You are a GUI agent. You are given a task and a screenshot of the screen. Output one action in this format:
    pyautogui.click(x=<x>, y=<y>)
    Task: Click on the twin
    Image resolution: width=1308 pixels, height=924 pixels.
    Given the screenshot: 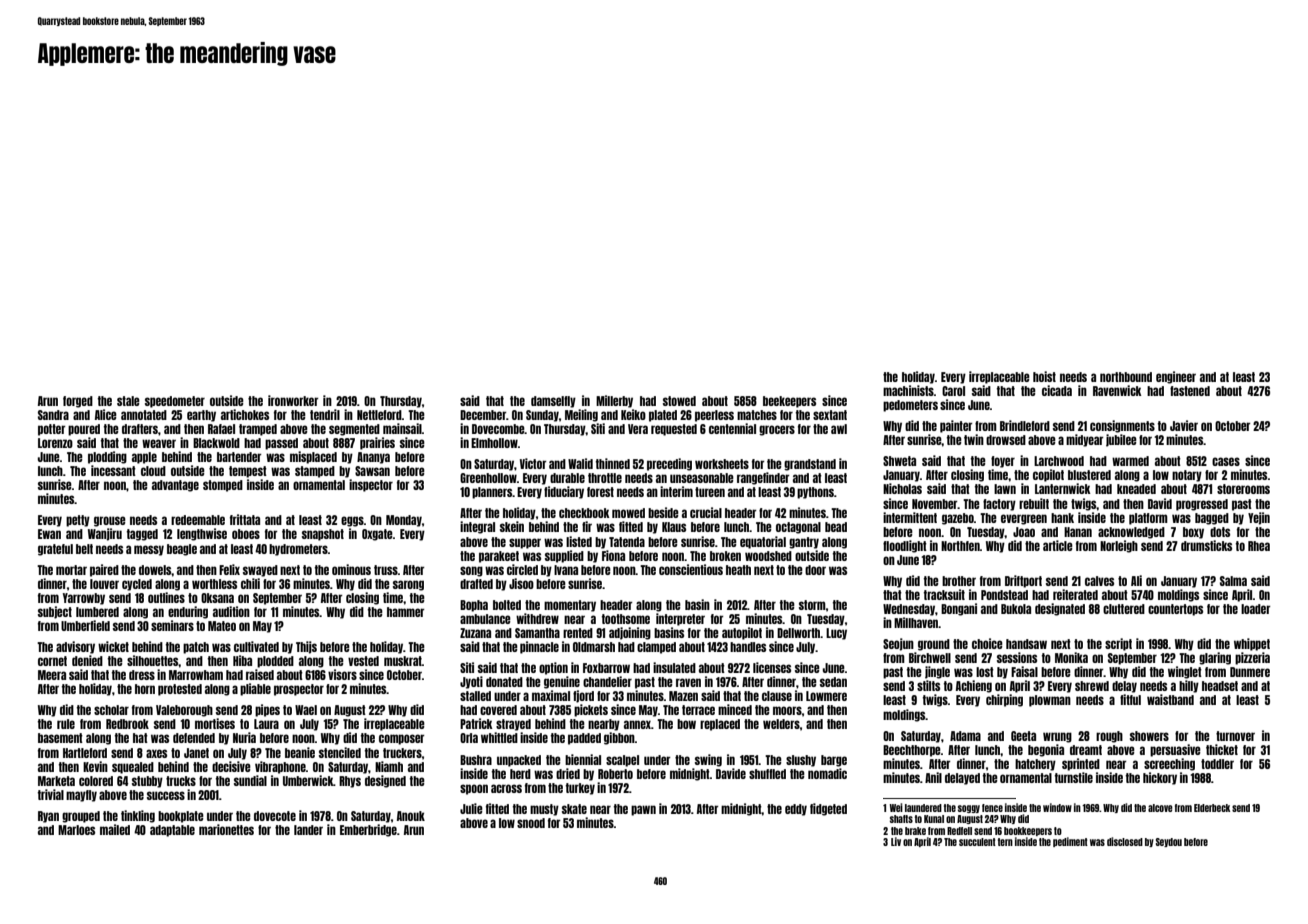 What is the action you would take?
    pyautogui.click(x=974, y=439)
